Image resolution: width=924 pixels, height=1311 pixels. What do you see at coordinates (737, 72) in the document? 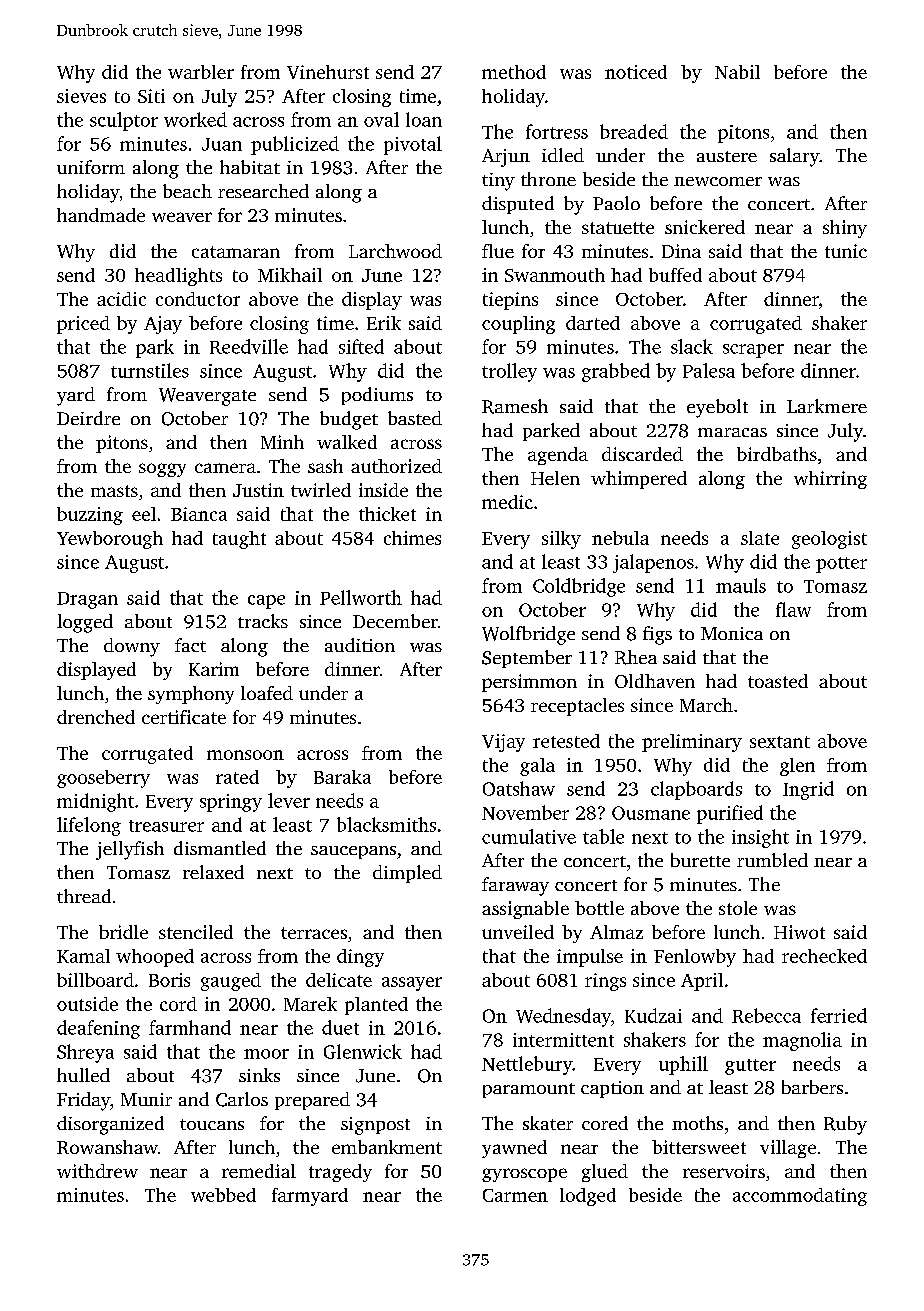
I see `Nabil` at bounding box center [737, 72].
